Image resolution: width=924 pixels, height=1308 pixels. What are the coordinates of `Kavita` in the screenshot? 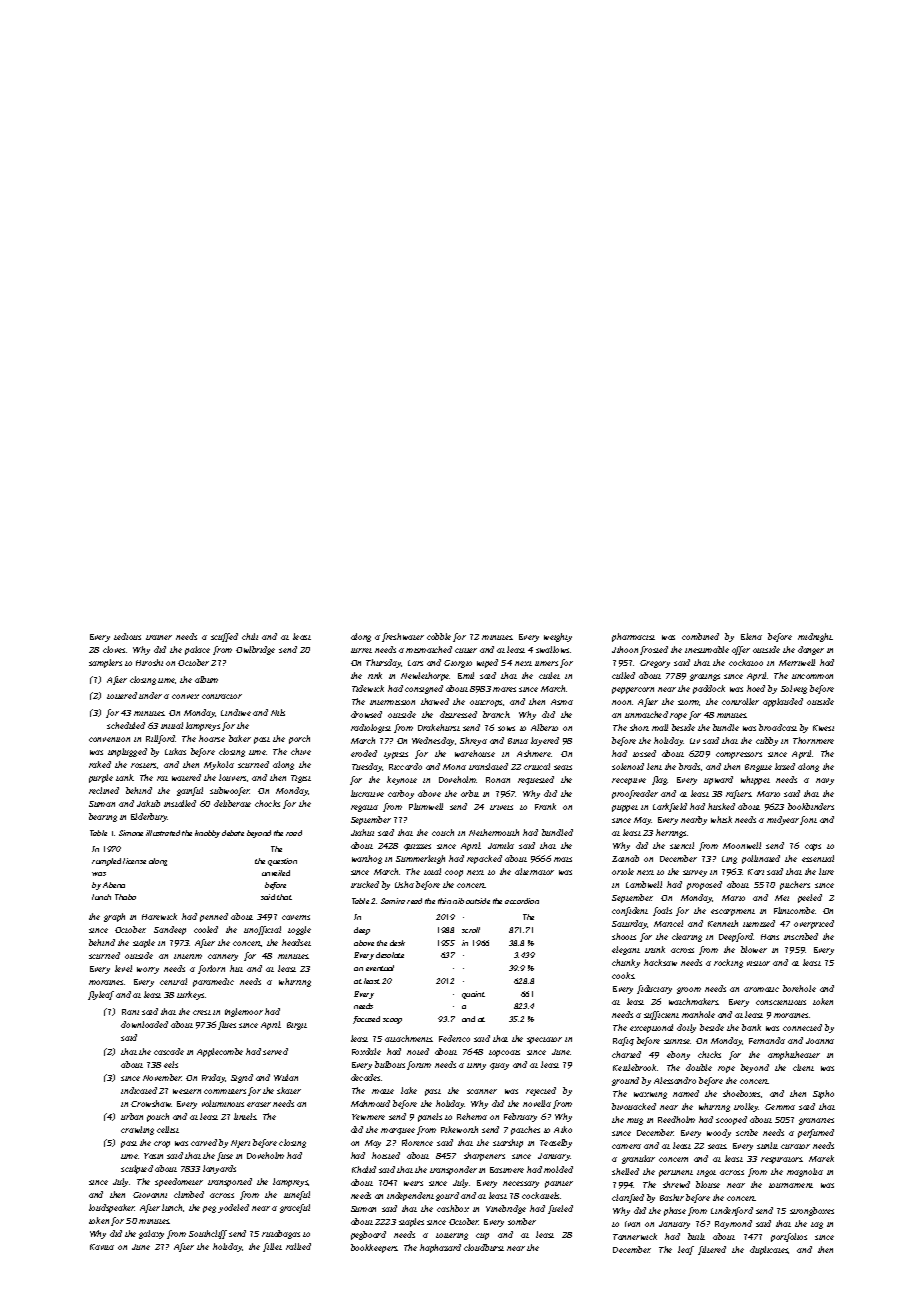 It's located at (102, 1247).
